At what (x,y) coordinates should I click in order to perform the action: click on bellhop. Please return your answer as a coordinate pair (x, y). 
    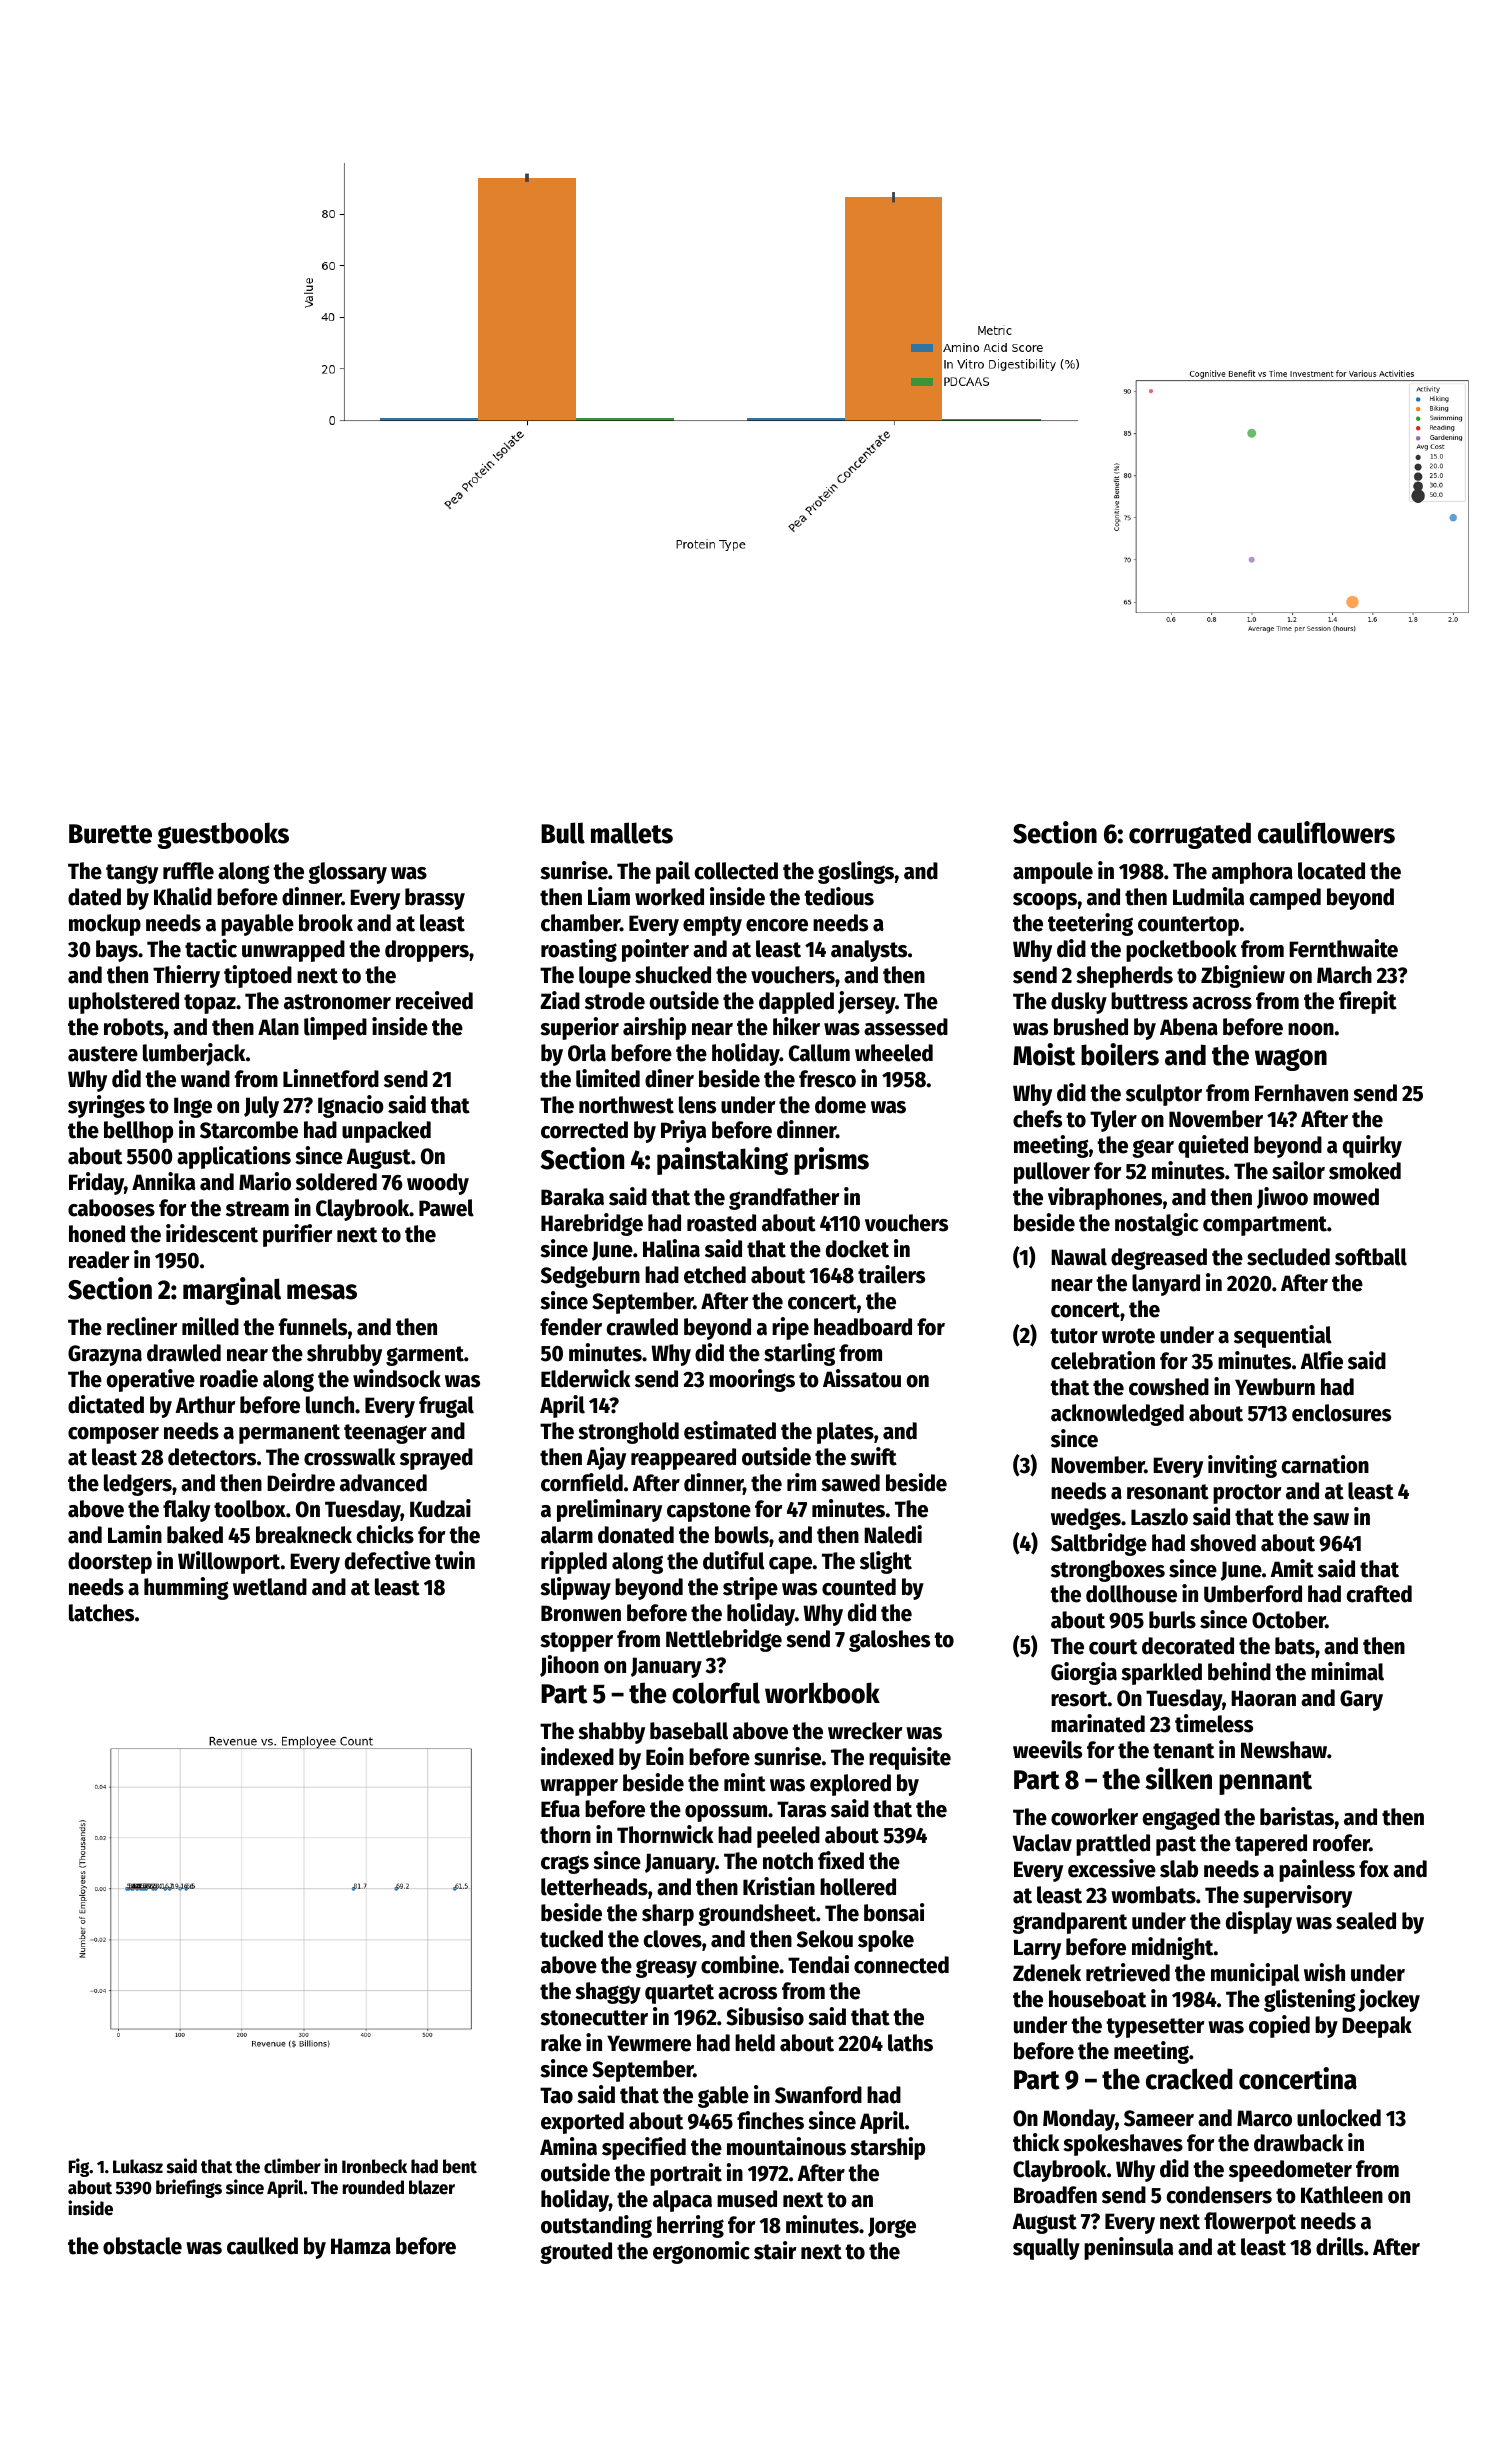
    Looking at the image, I should click on (138, 1132).
